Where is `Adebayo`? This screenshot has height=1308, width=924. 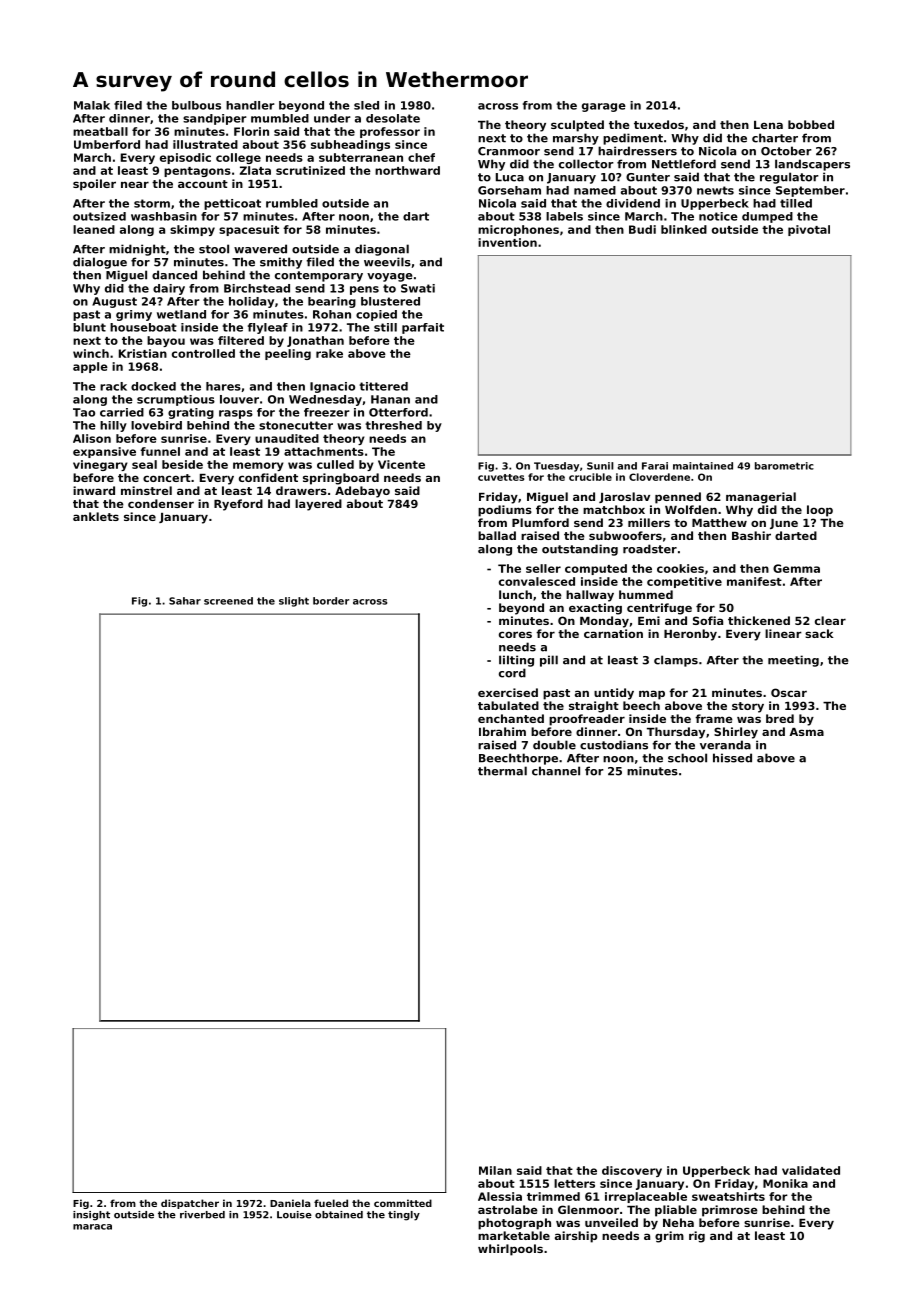
Adebayo is located at coordinates (362, 492).
